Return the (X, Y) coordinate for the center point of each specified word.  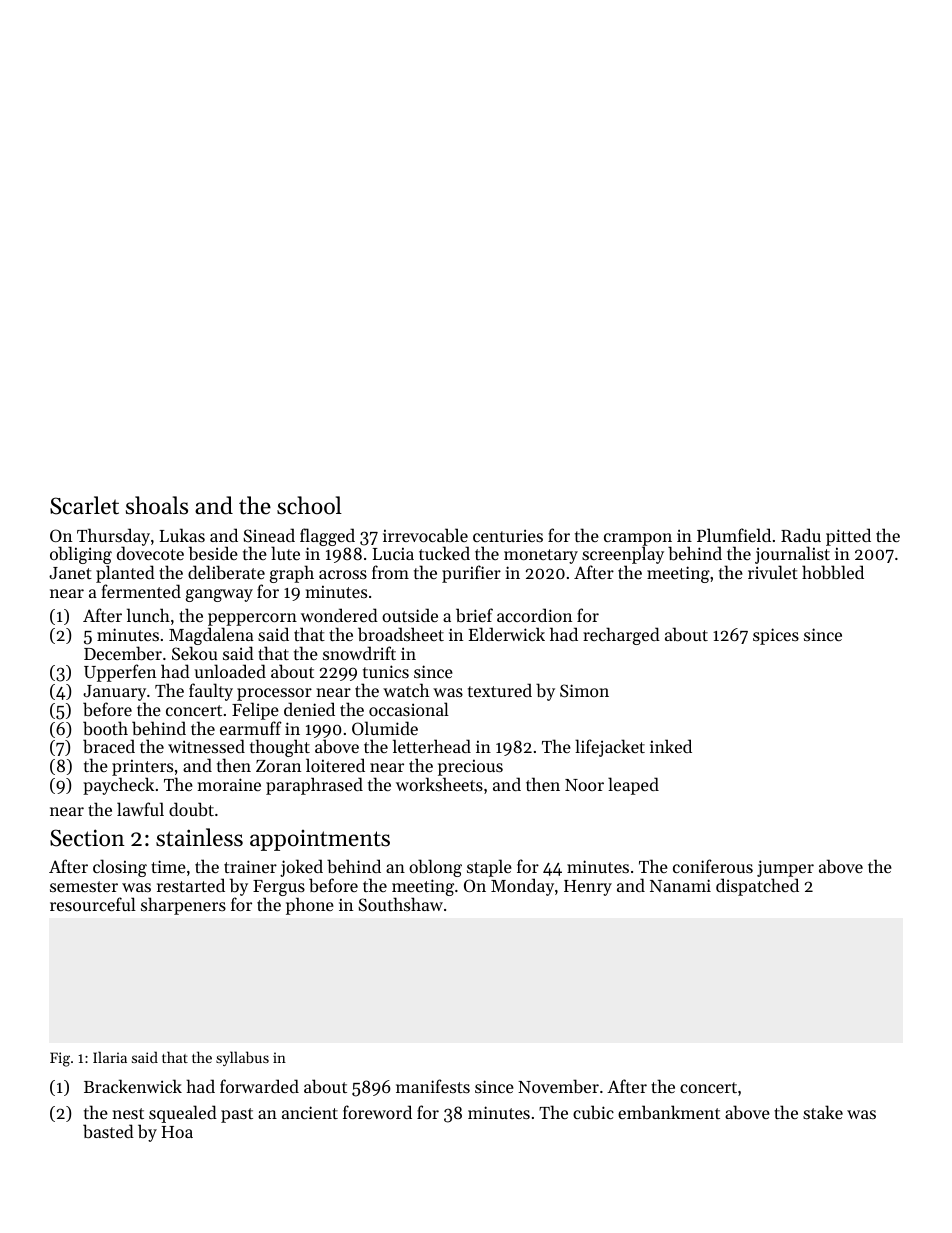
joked (301, 868)
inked (671, 746)
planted (125, 574)
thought (280, 749)
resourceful (93, 904)
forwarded (259, 1086)
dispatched (757, 887)
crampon (638, 540)
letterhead (432, 746)
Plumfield (734, 535)
